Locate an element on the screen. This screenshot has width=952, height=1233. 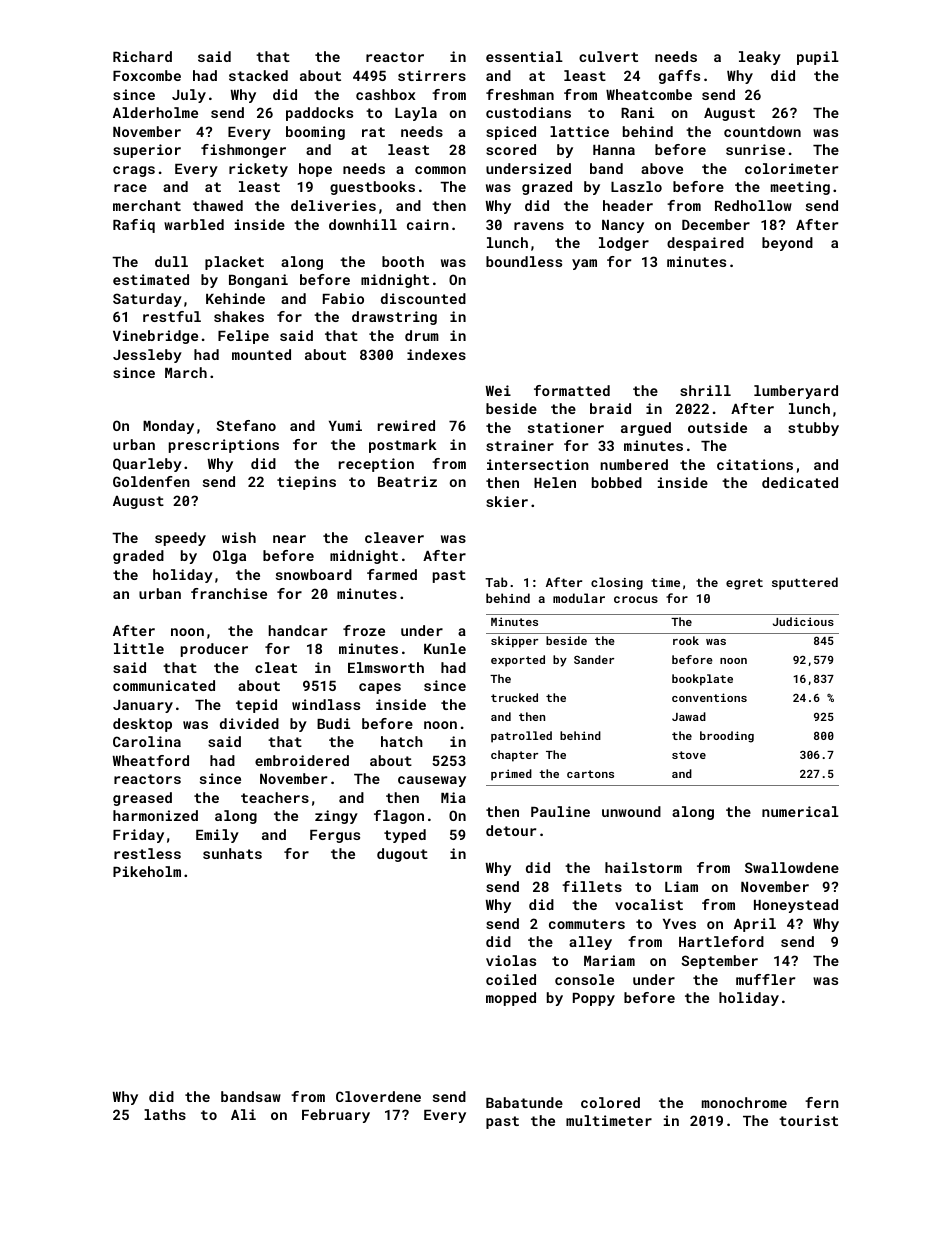
essential is located at coordinates (524, 56).
